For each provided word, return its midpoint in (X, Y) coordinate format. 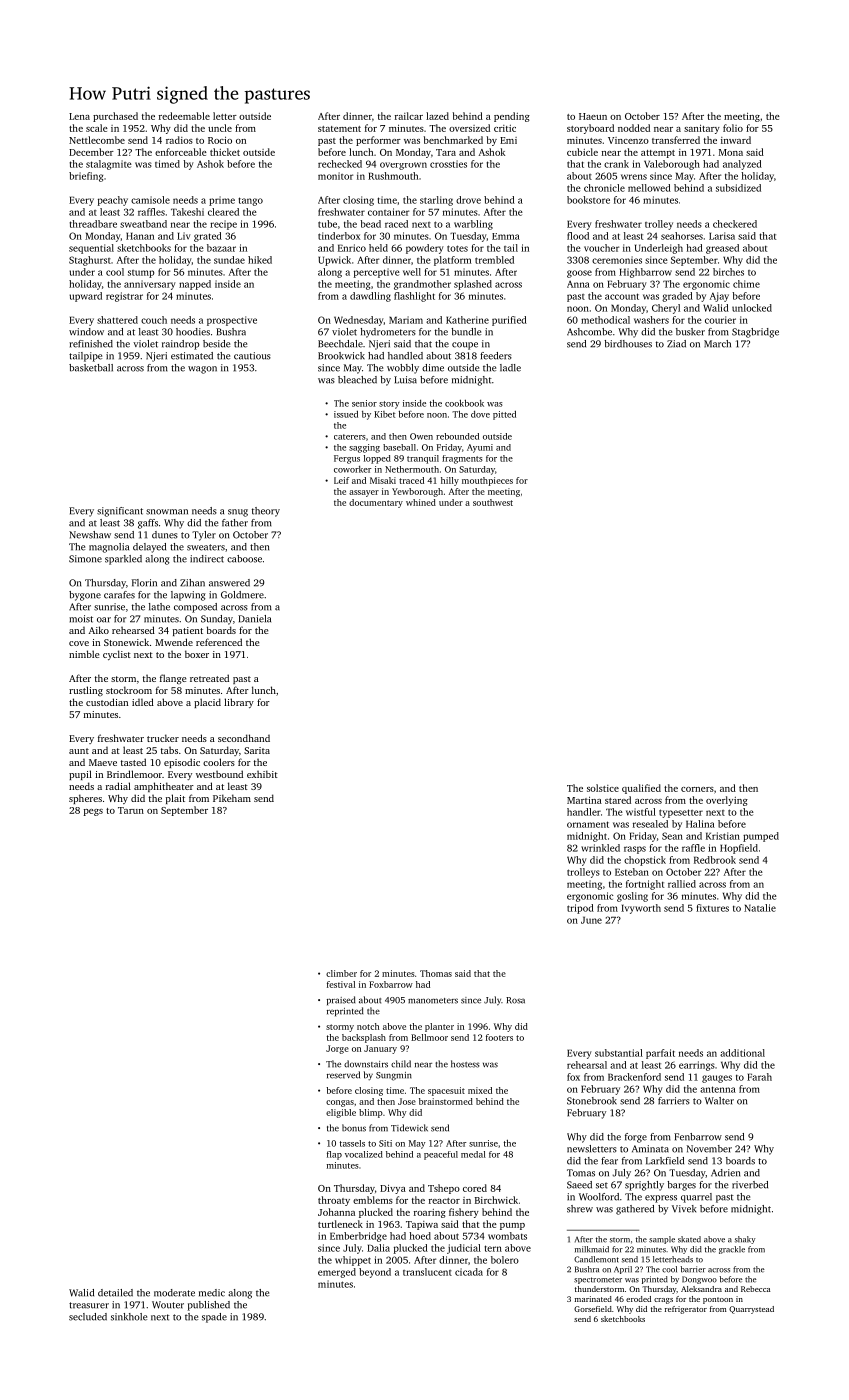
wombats (507, 1236)
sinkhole (129, 1317)
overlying (727, 801)
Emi (508, 140)
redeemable (184, 116)
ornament (588, 824)
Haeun (593, 116)
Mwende (174, 642)
